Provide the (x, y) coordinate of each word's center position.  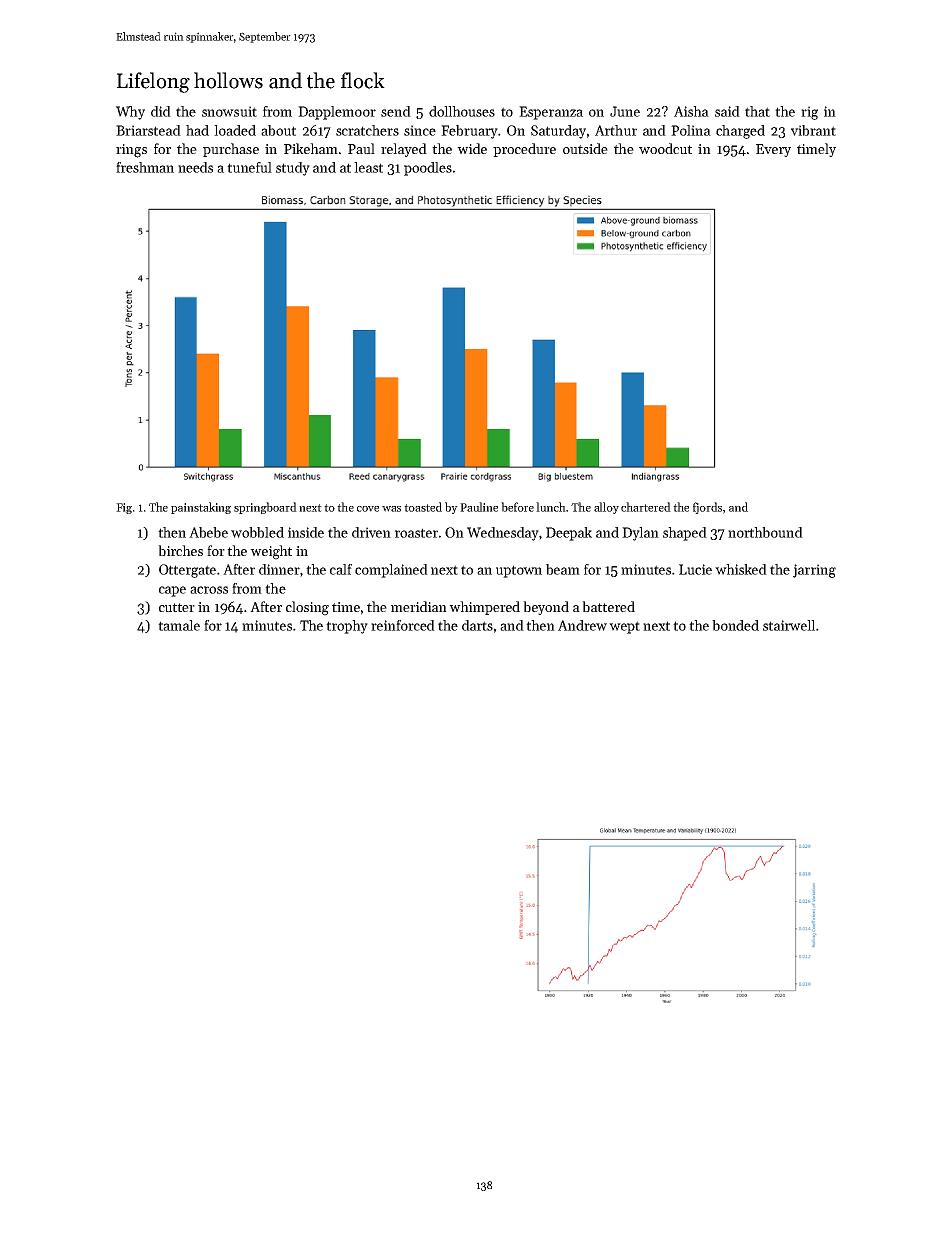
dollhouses (462, 111)
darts (477, 625)
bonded (735, 625)
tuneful (249, 167)
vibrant (813, 130)
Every (773, 150)
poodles (428, 169)
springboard (265, 508)
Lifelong (153, 82)
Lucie (695, 569)
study (293, 169)
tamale (179, 625)
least (368, 167)
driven (371, 532)
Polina (691, 130)
